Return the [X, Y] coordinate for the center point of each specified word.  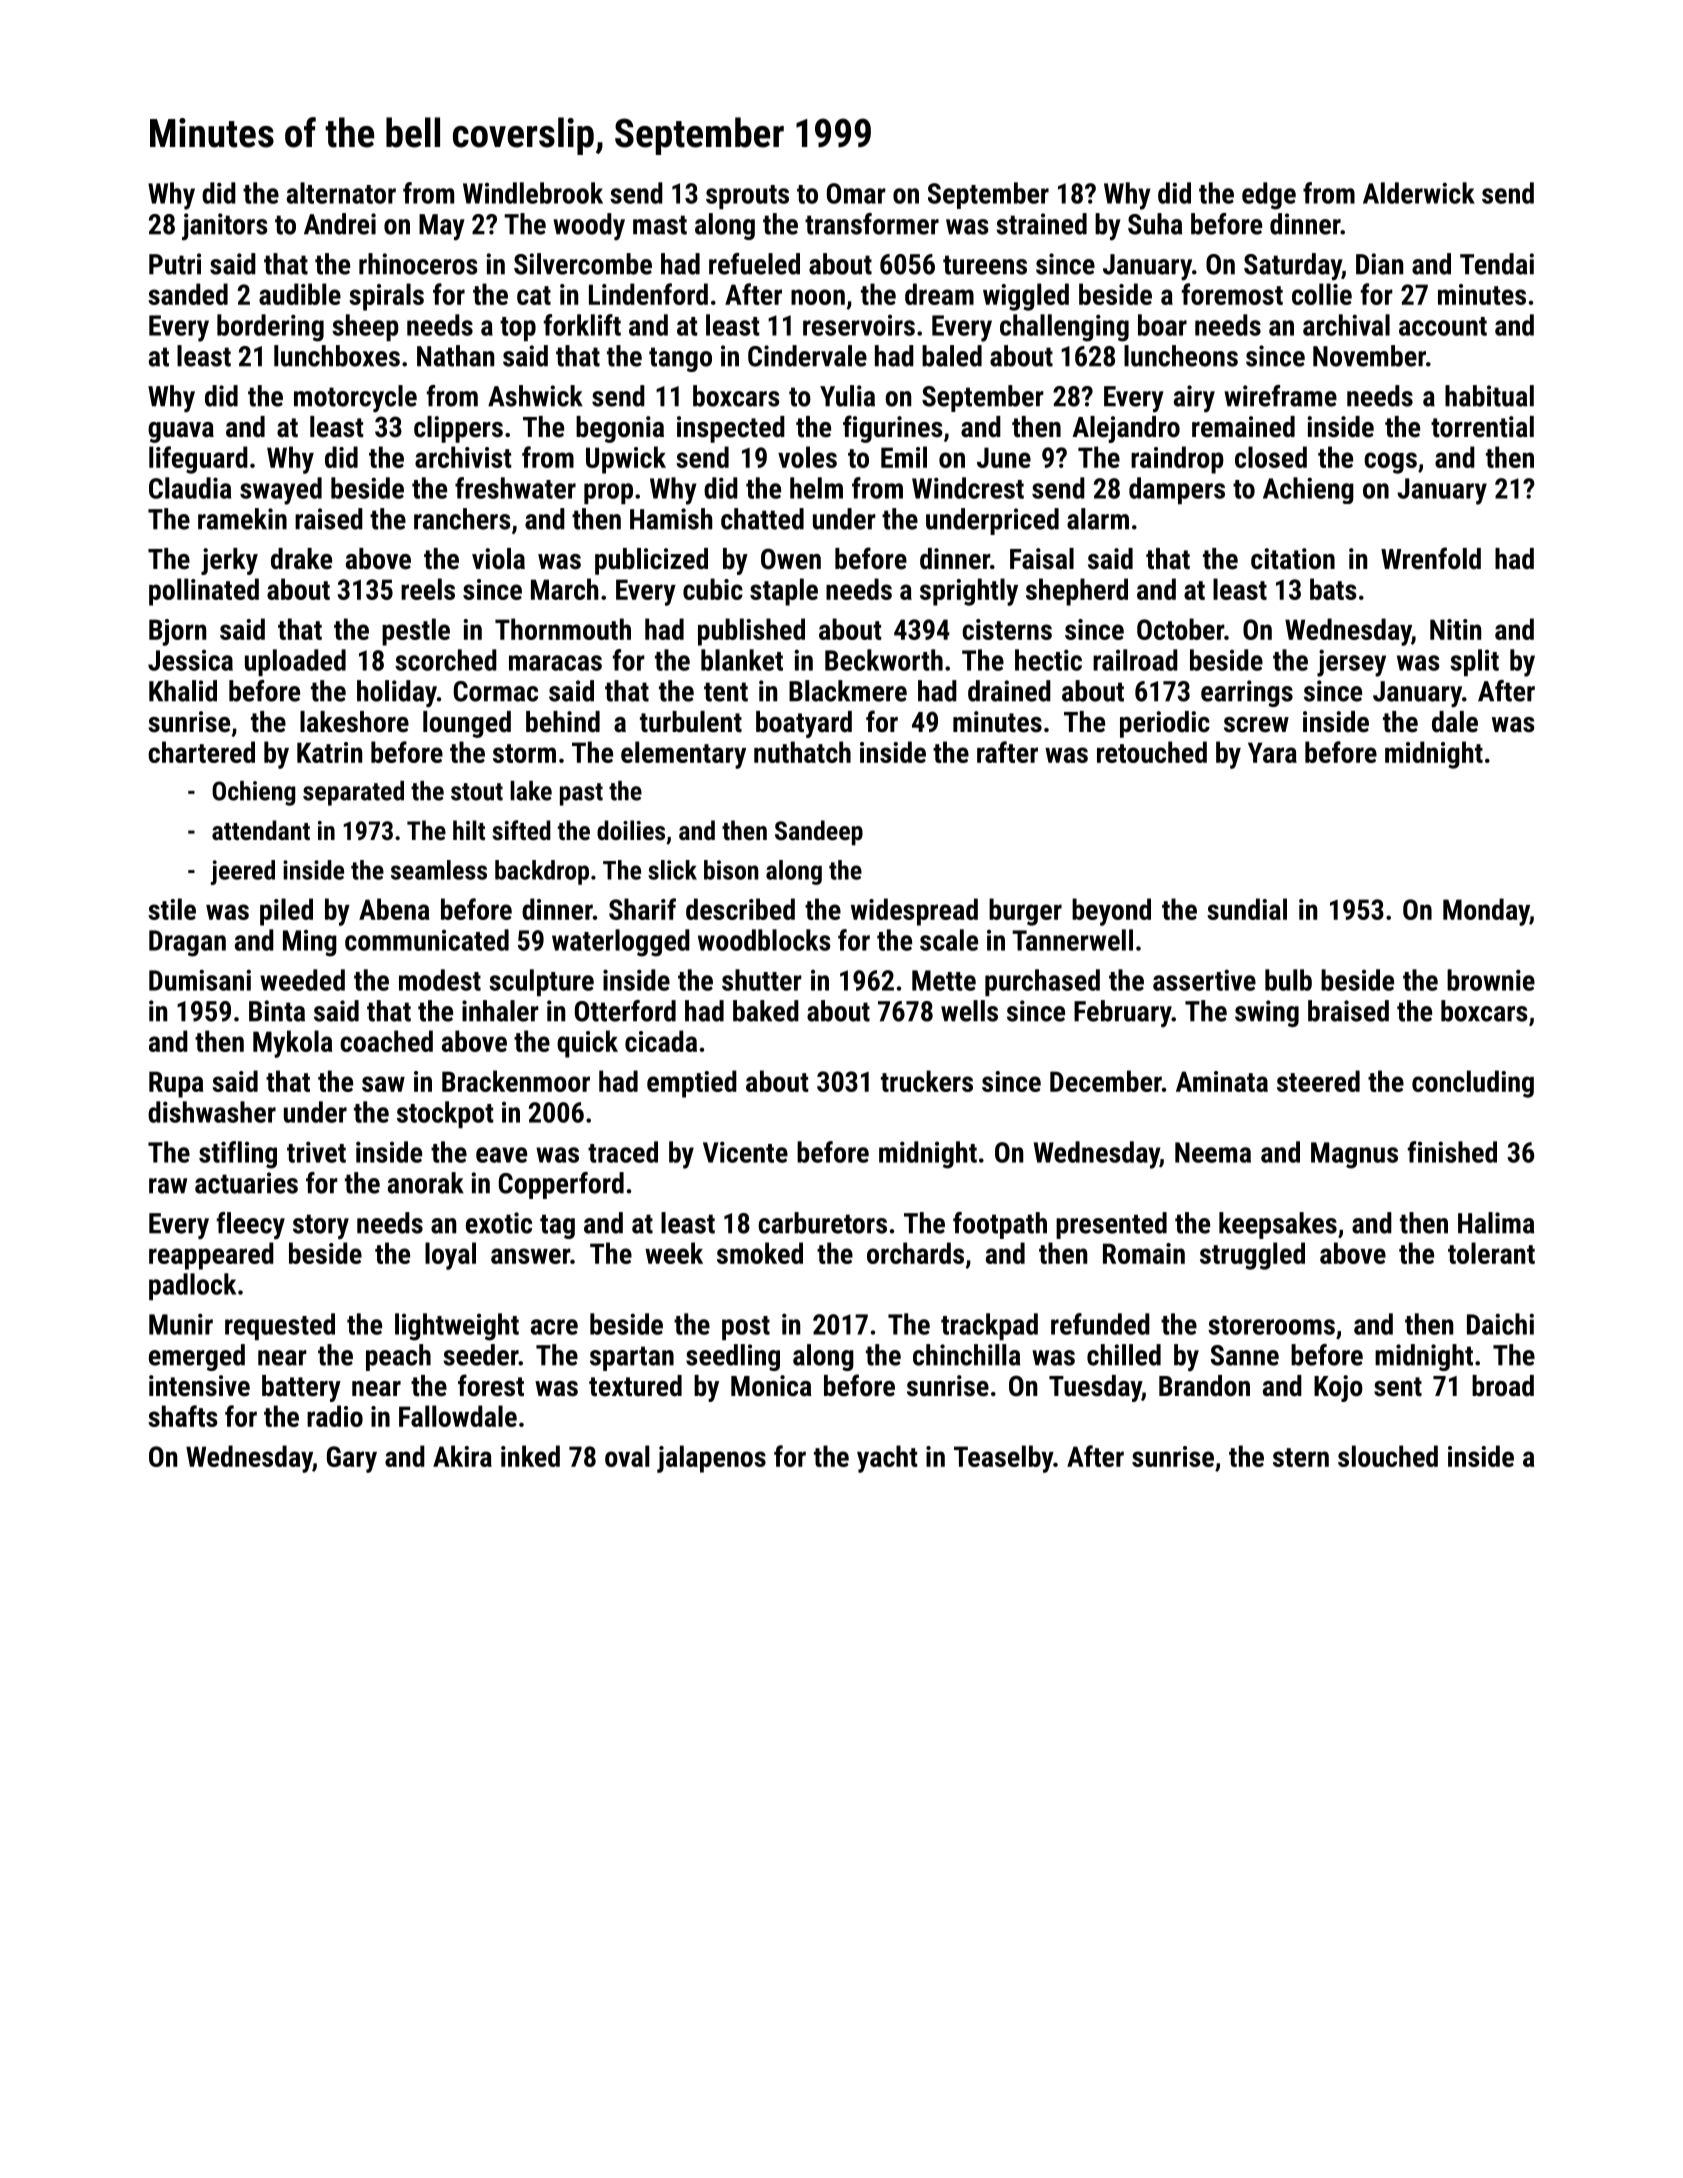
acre [554, 1327]
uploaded [295, 662]
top [518, 329]
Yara [1272, 752]
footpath [1000, 1225]
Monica [771, 1386]
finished [1452, 1152]
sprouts [747, 197]
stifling [238, 1155]
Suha [1155, 224]
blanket [742, 660]
